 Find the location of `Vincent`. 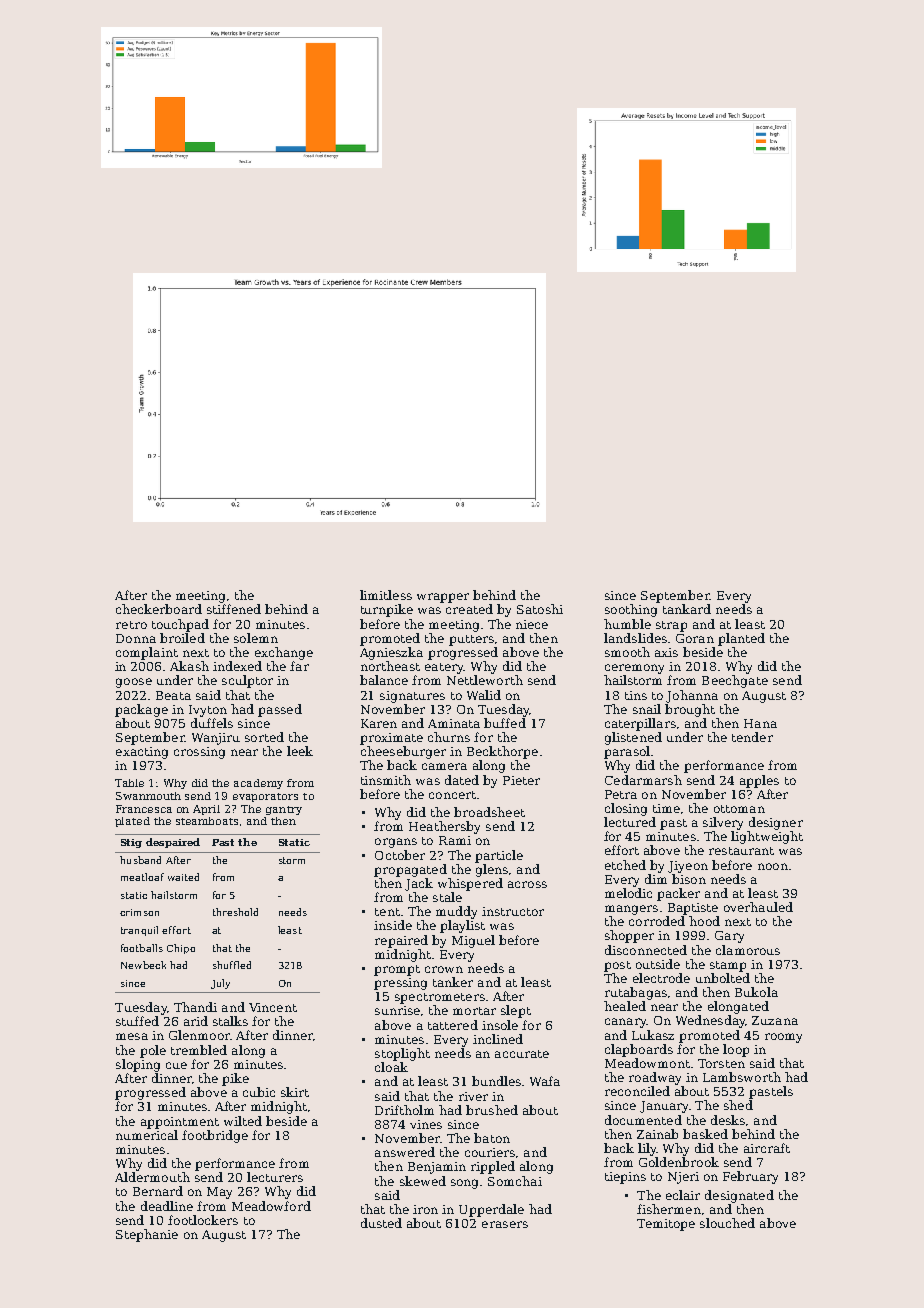

Vincent is located at coordinates (273, 1007).
